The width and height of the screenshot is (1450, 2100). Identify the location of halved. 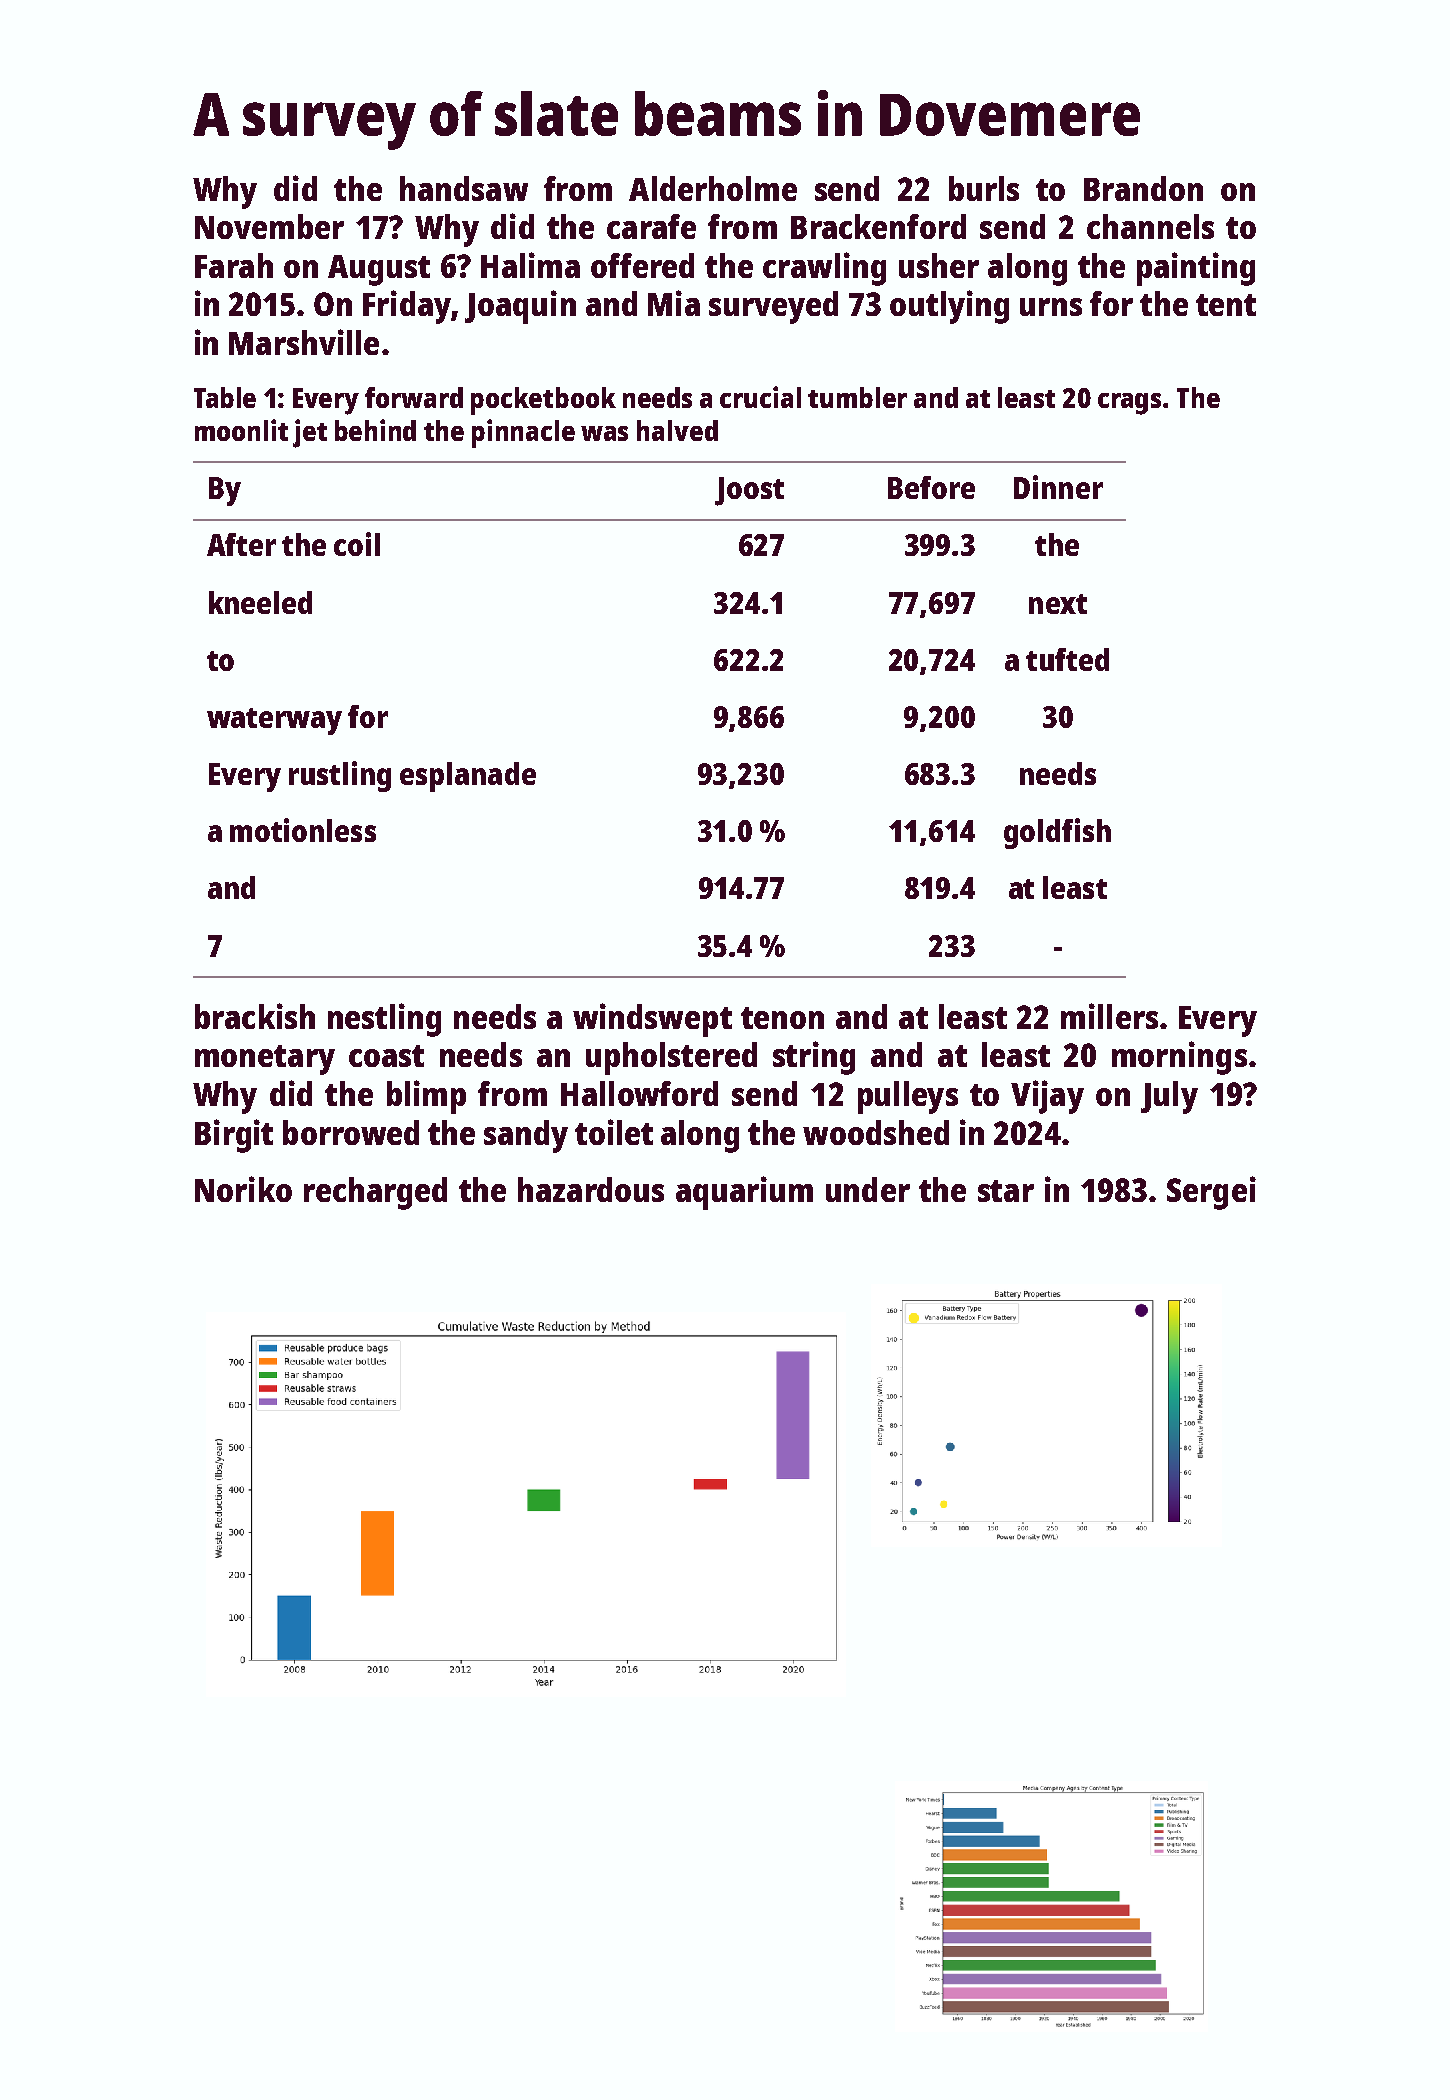
(677, 430).
